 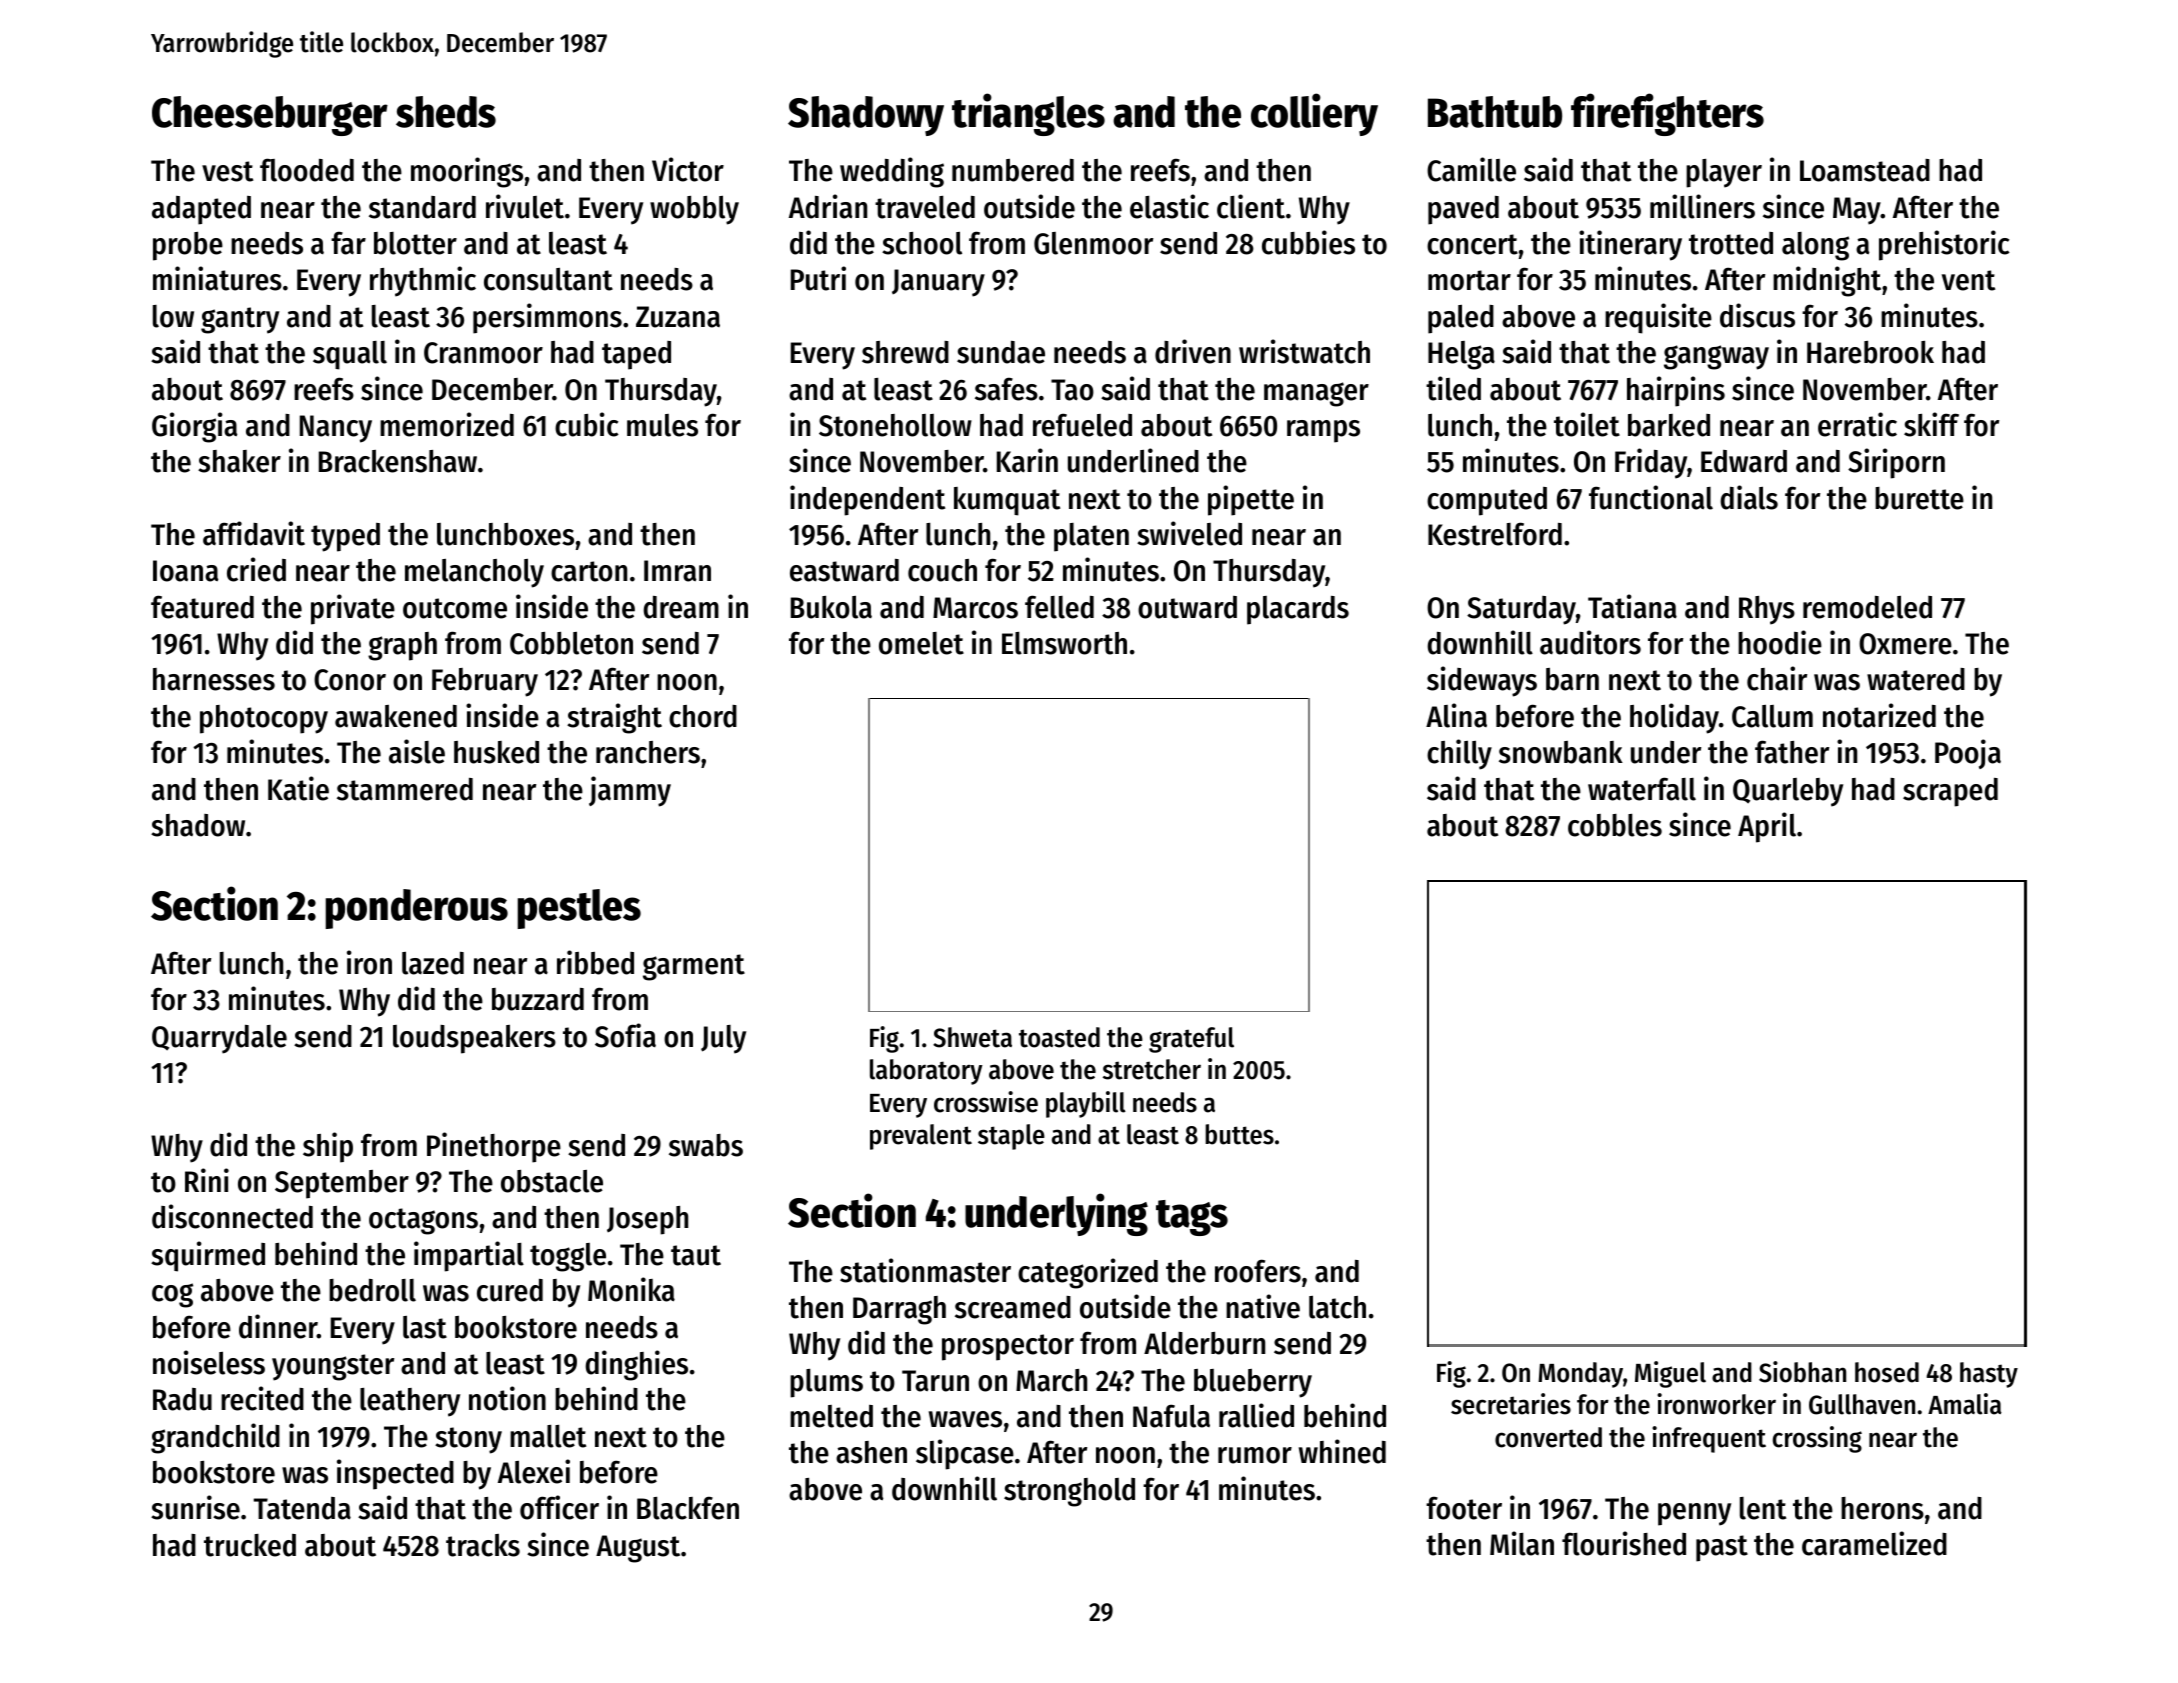 I want to click on Katie, so click(x=298, y=788).
